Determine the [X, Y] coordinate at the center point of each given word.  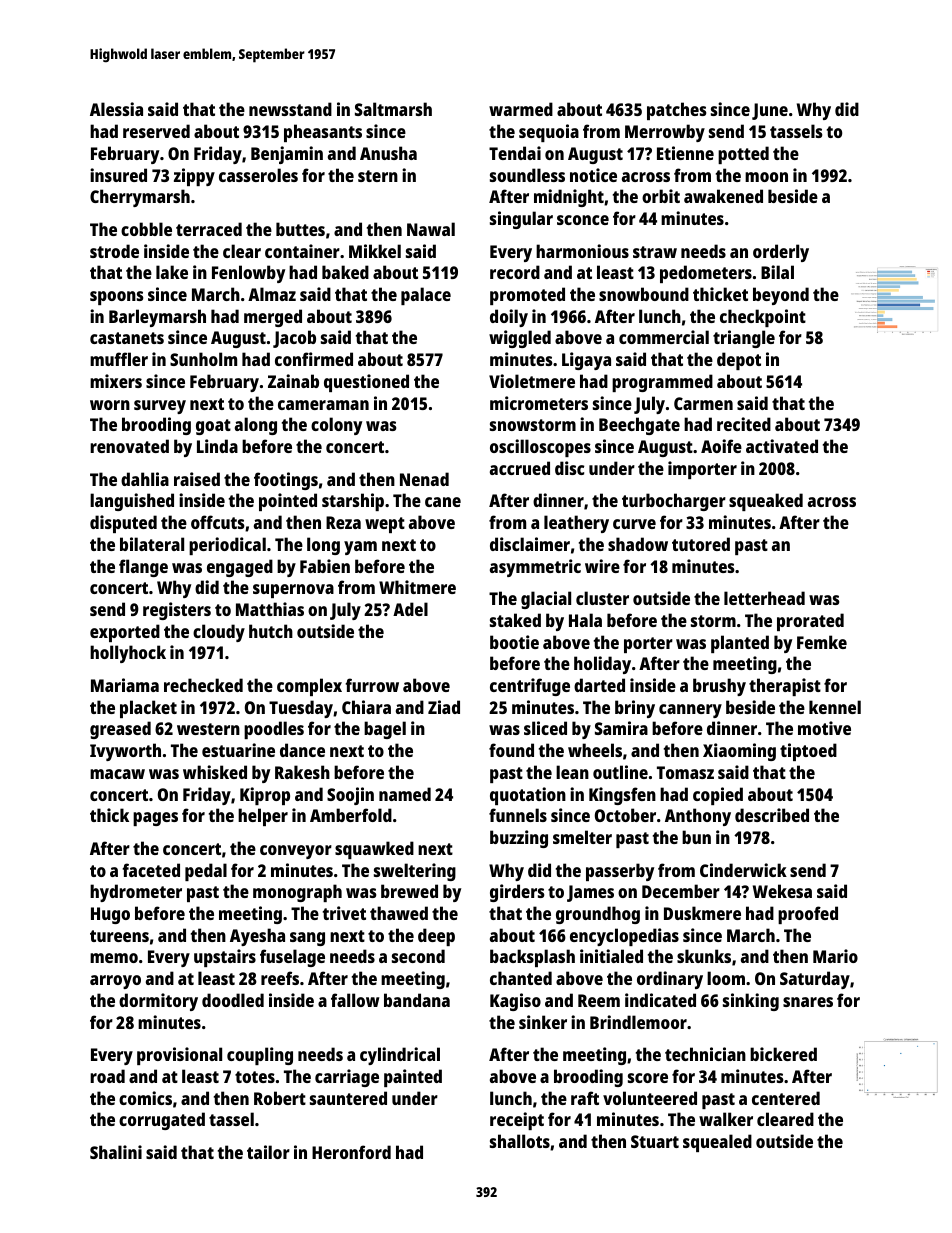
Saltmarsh [393, 109]
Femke [822, 642]
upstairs [225, 958]
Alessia [116, 109]
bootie [514, 642]
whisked [215, 772]
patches [676, 111]
